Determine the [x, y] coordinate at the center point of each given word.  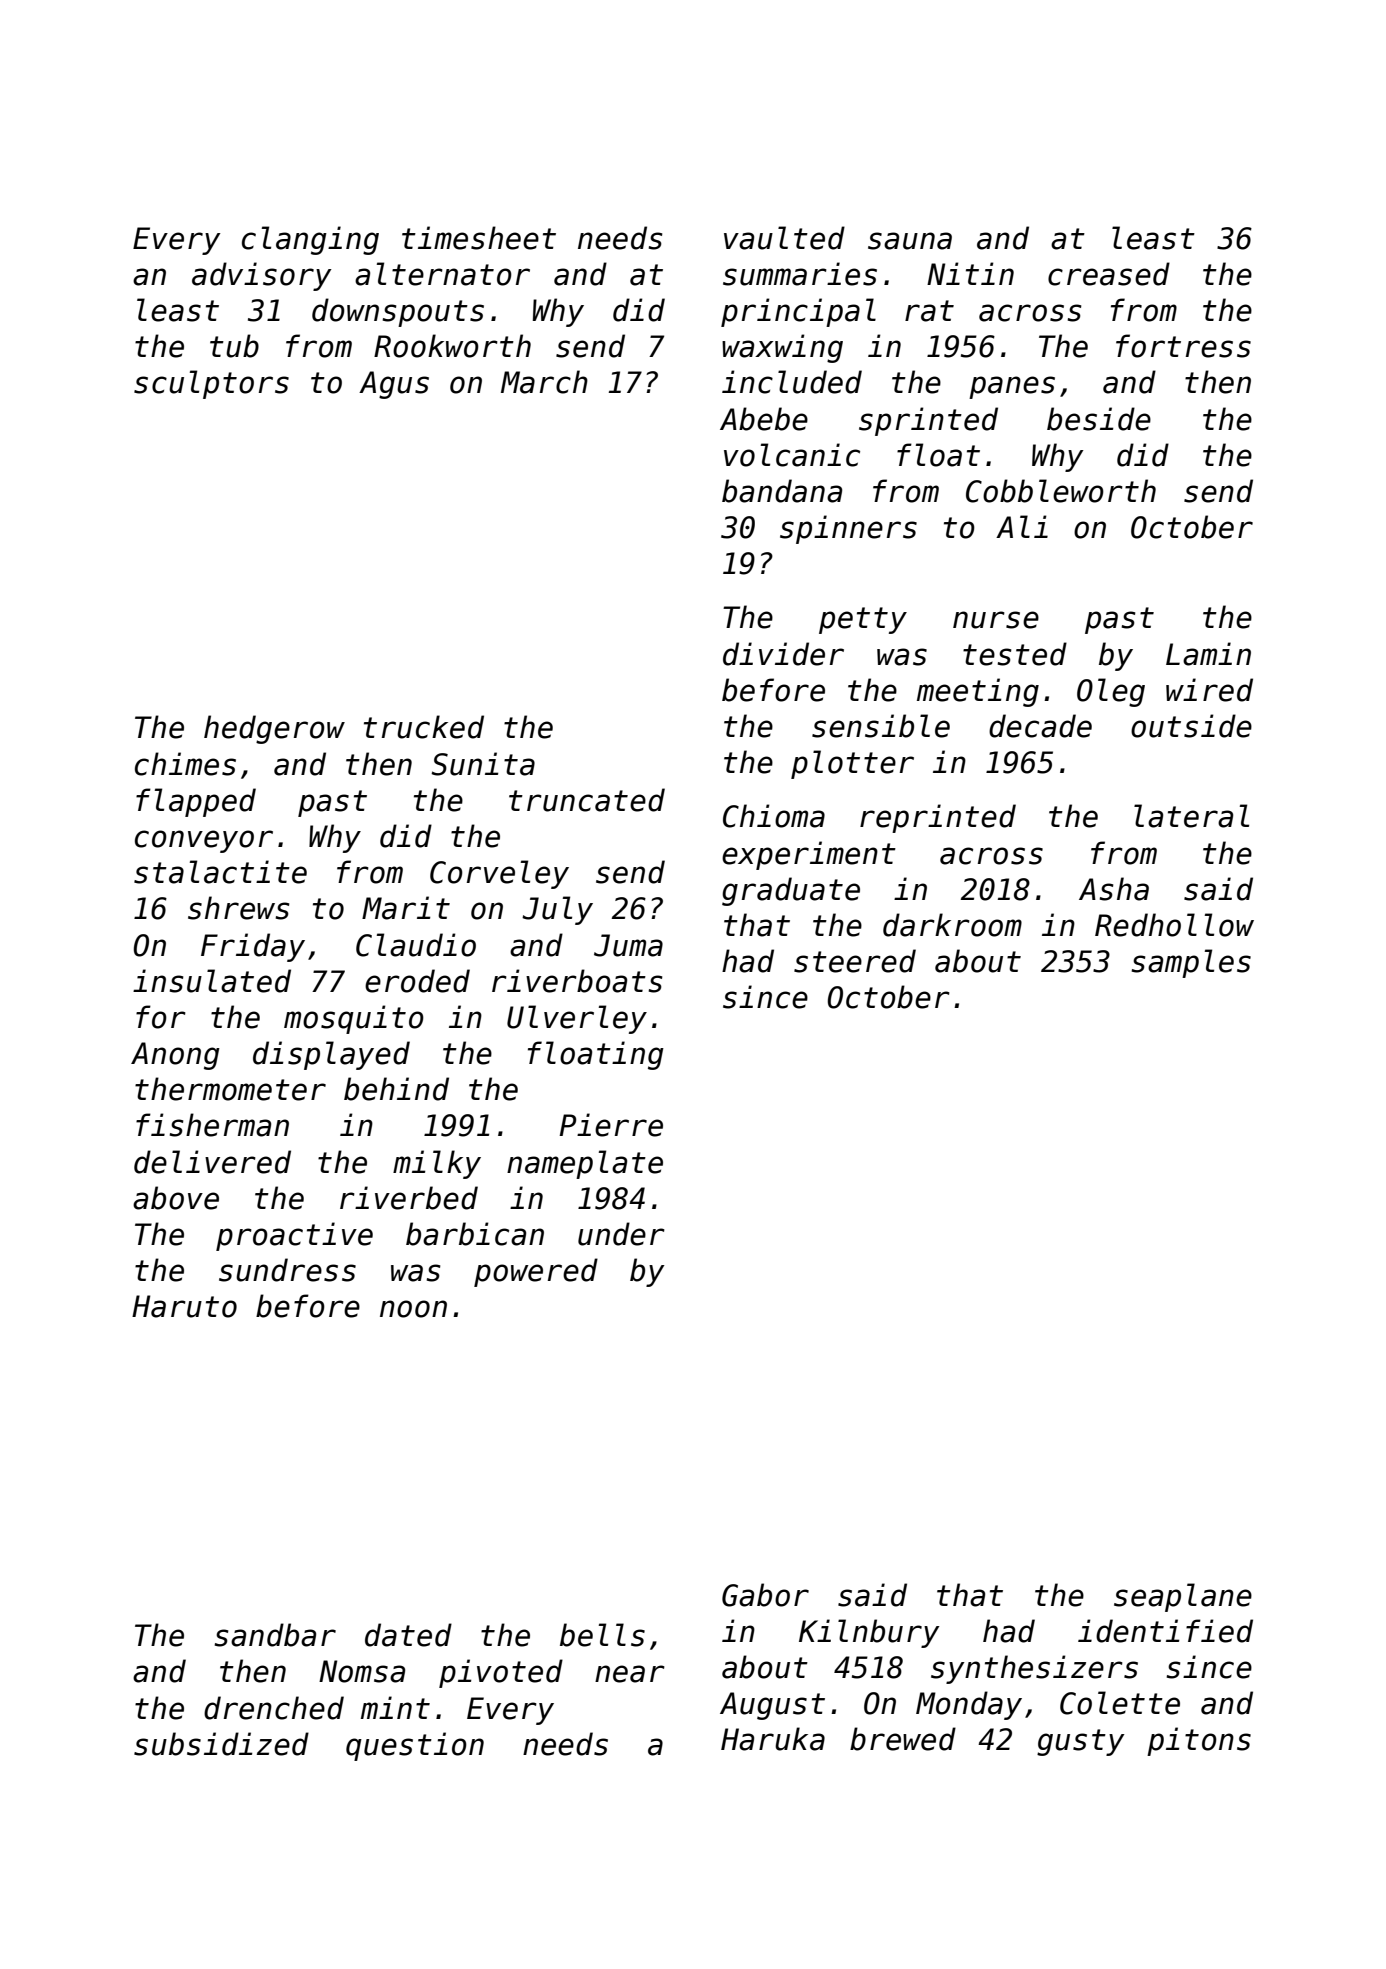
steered [855, 961]
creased [1109, 274]
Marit [406, 908]
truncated [587, 800]
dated [408, 1635]
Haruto [184, 1306]
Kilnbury [869, 1633]
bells [602, 1635]
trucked [424, 727]
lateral [1191, 816]
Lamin [1208, 654]
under [621, 1234]
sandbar [275, 1635]
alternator [442, 274]
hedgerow [274, 729]
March [544, 382]
